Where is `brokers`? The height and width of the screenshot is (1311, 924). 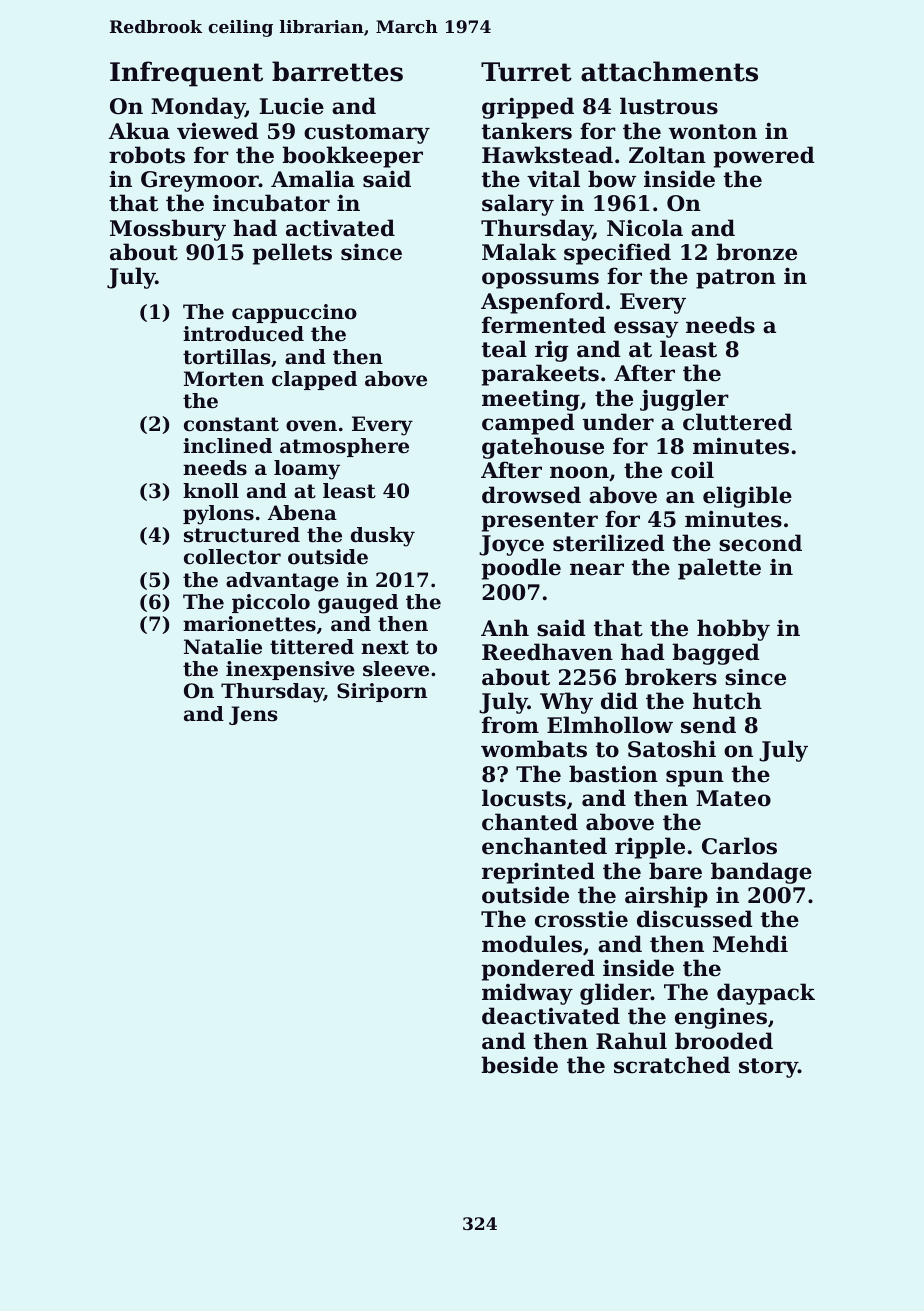 brokers is located at coordinates (671, 677).
